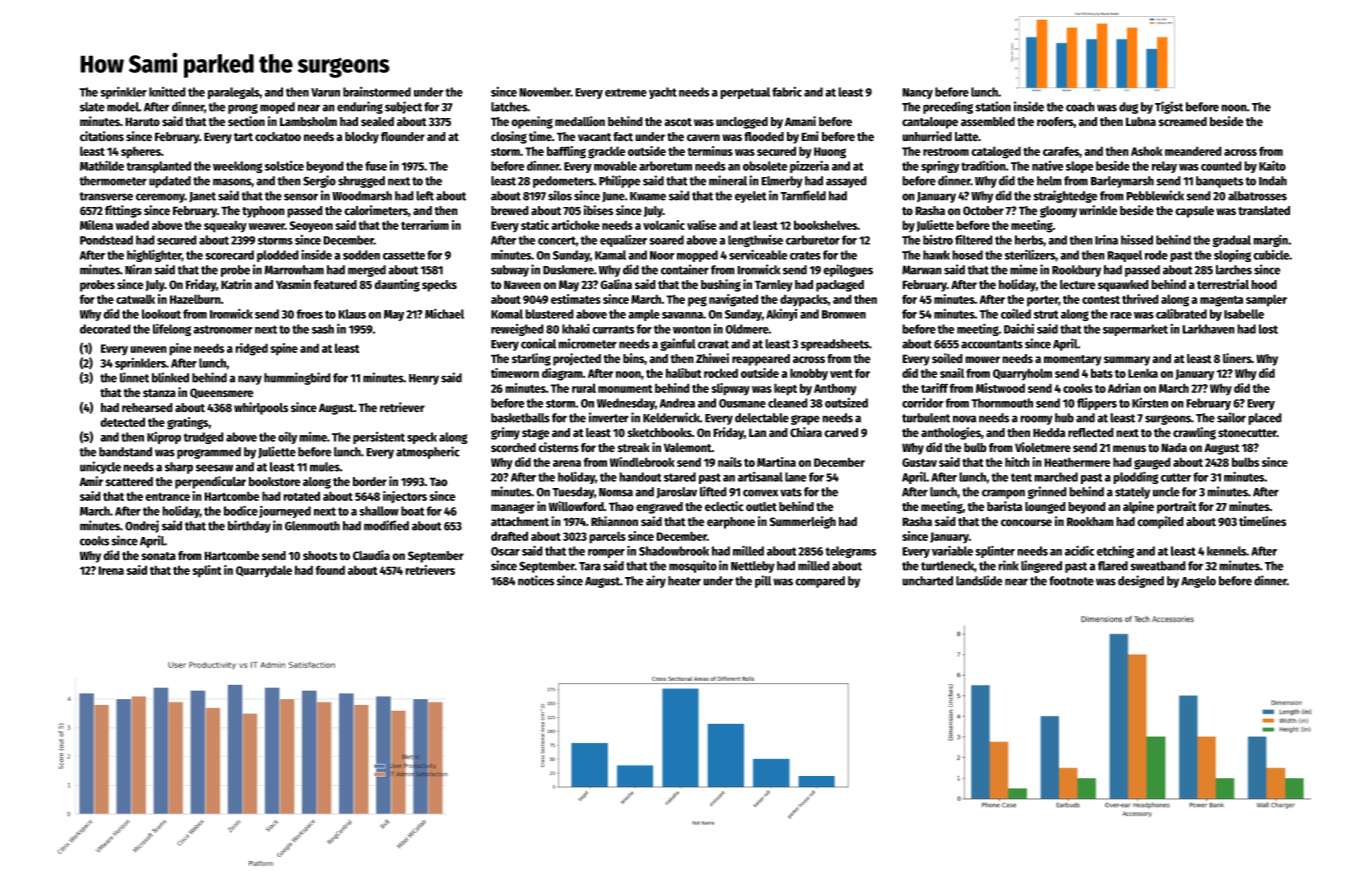  What do you see at coordinates (1208, 329) in the screenshot?
I see `Larkhaven` at bounding box center [1208, 329].
